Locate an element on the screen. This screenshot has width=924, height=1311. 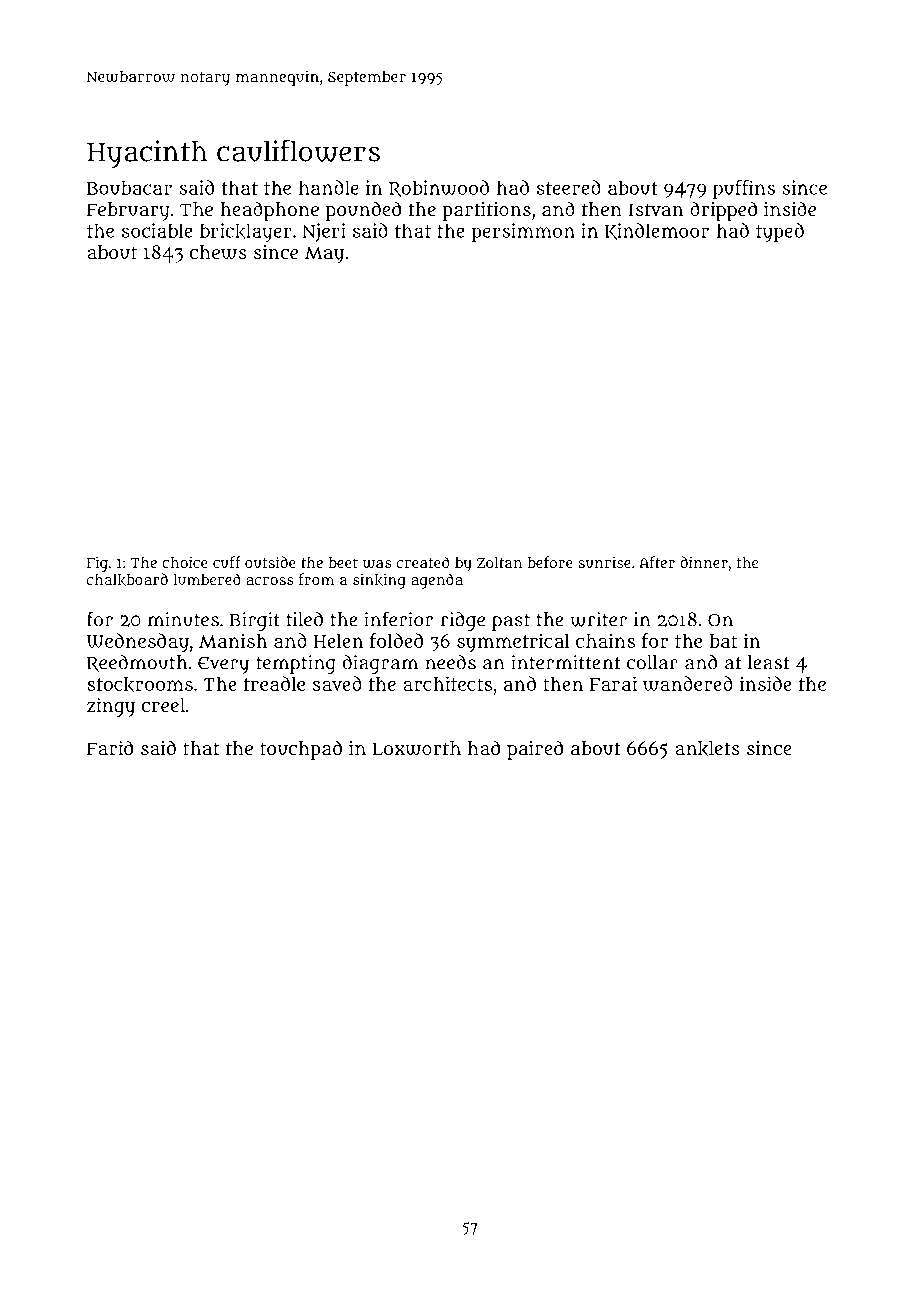
Hyacinth is located at coordinates (147, 154).
